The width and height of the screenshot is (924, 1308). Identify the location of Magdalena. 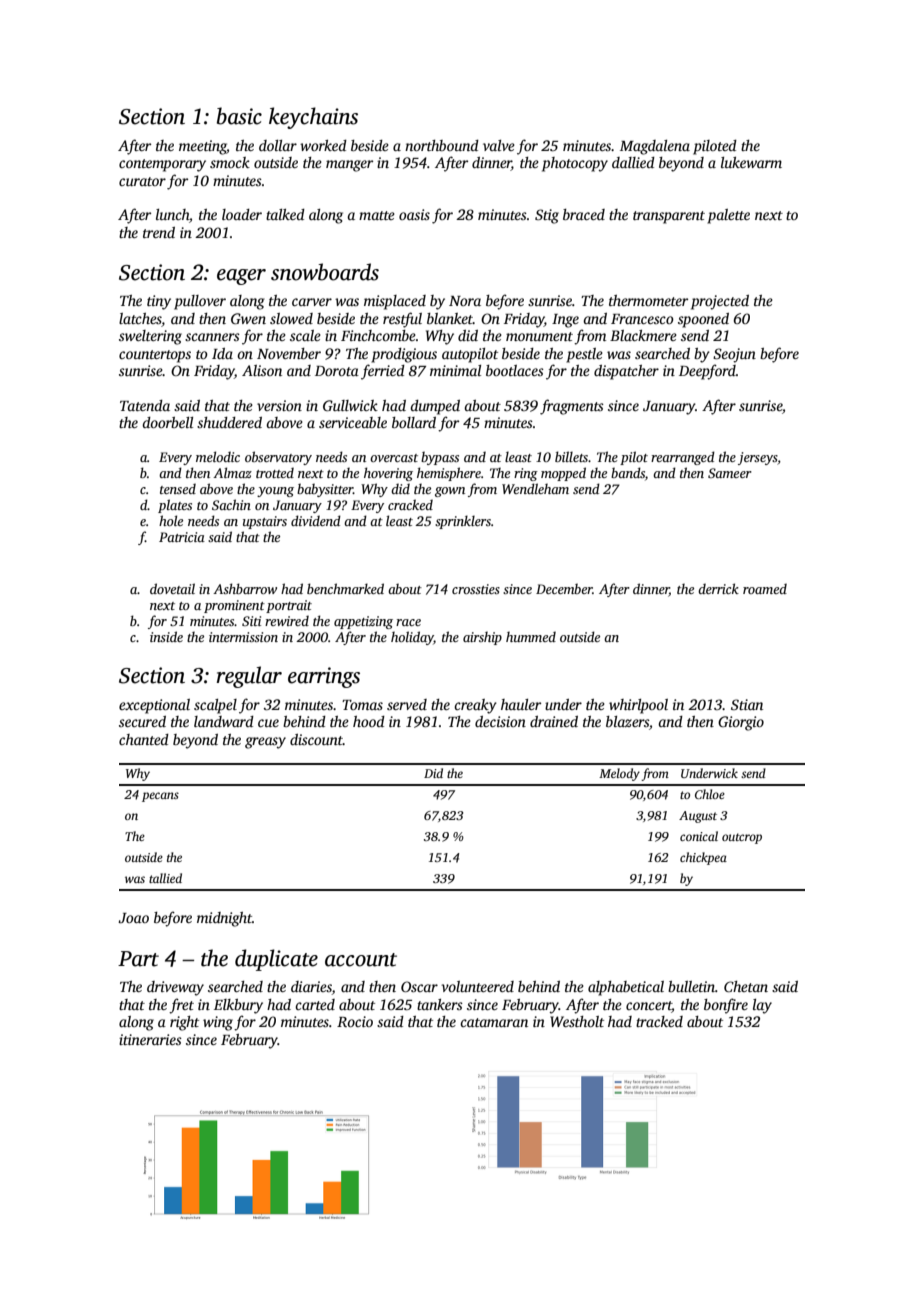
(655, 147).
